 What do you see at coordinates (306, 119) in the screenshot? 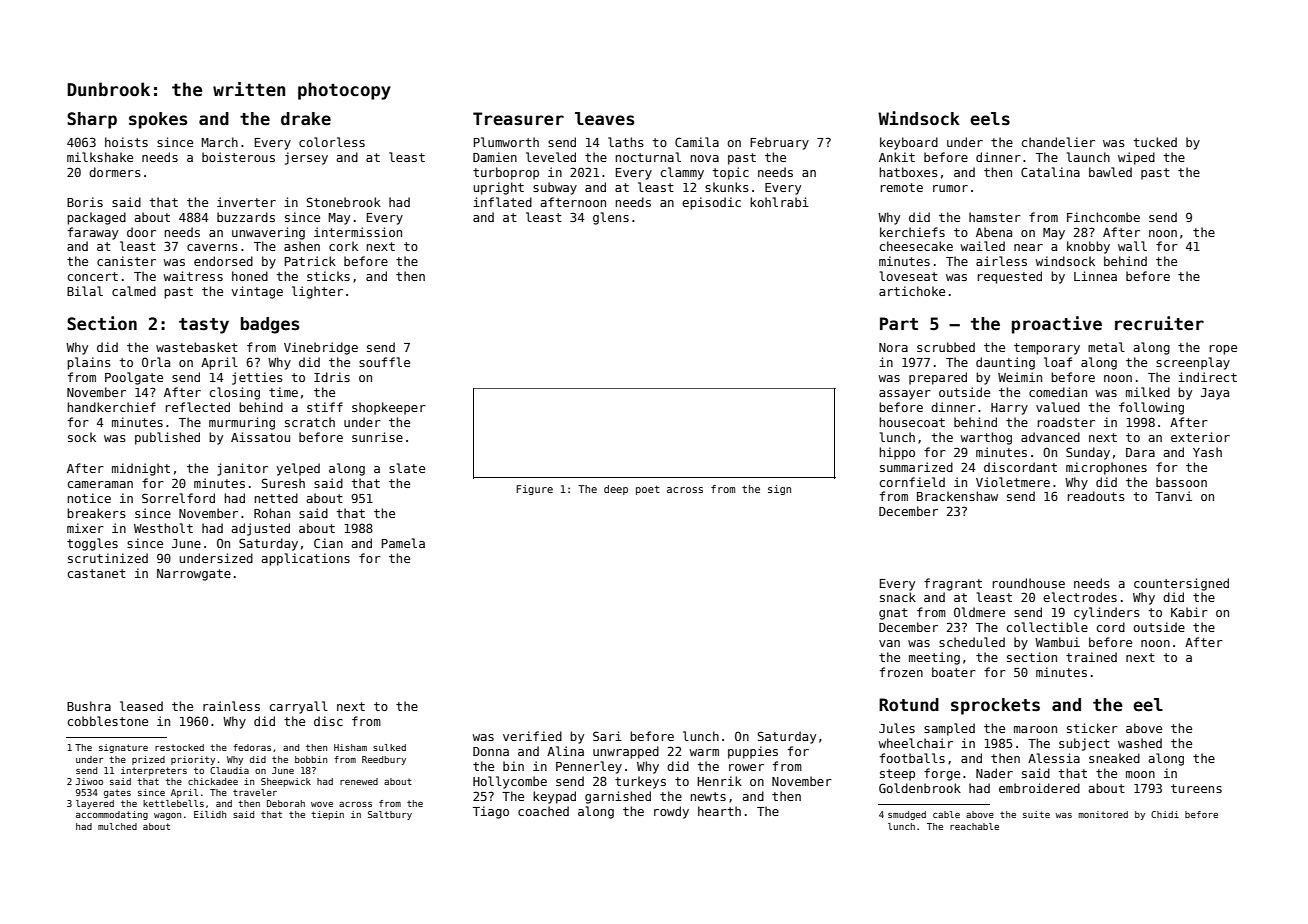
I see `drake` at bounding box center [306, 119].
